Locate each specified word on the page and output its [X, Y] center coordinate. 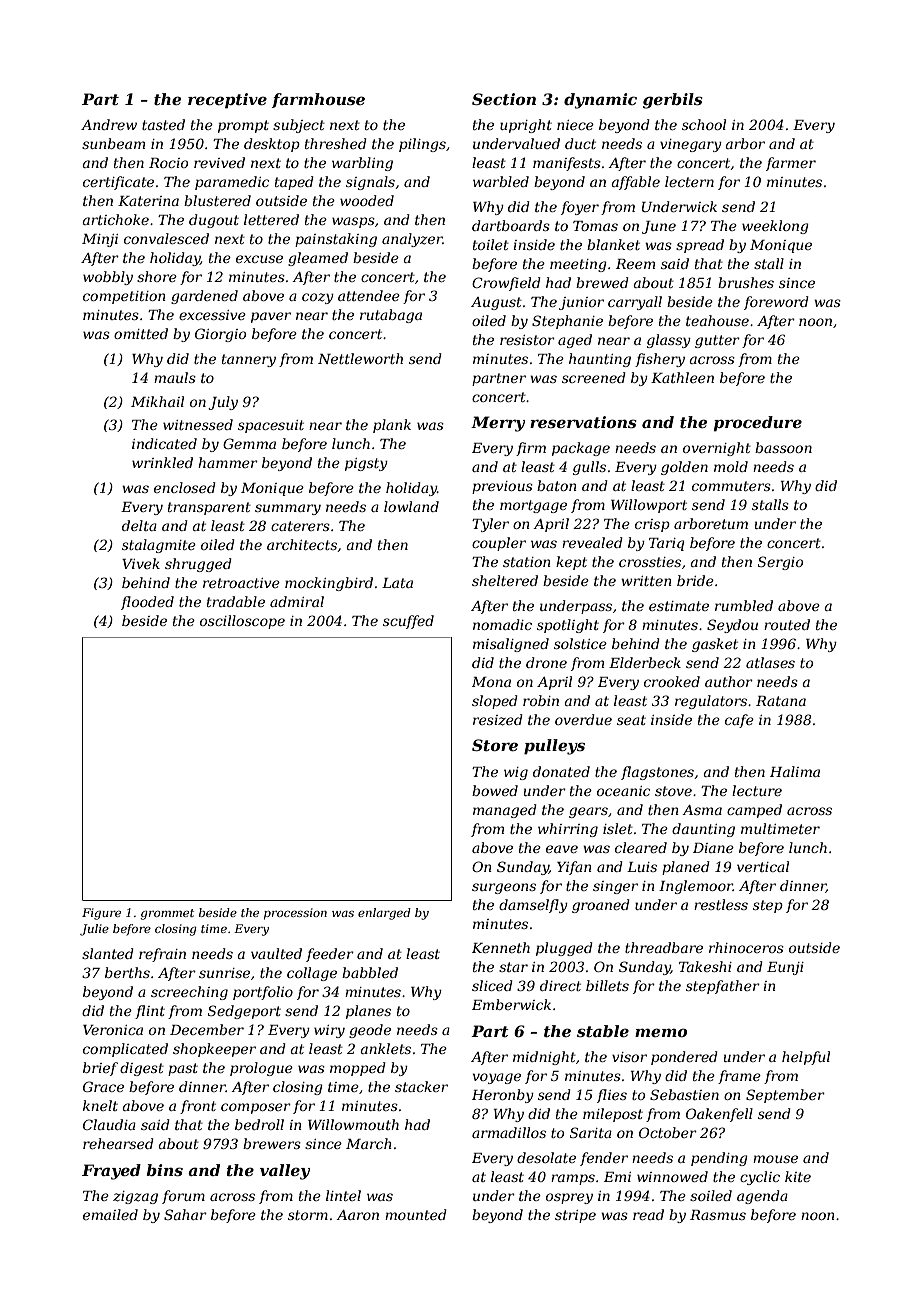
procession [295, 914]
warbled [501, 181]
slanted [108, 953]
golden [684, 468]
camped [754, 811]
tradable [236, 601]
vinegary [691, 145]
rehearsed [118, 1143]
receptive [227, 101]
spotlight [568, 626]
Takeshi [705, 966]
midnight [544, 1058]
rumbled [744, 605]
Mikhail [157, 401]
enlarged [384, 914]
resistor [527, 340]
